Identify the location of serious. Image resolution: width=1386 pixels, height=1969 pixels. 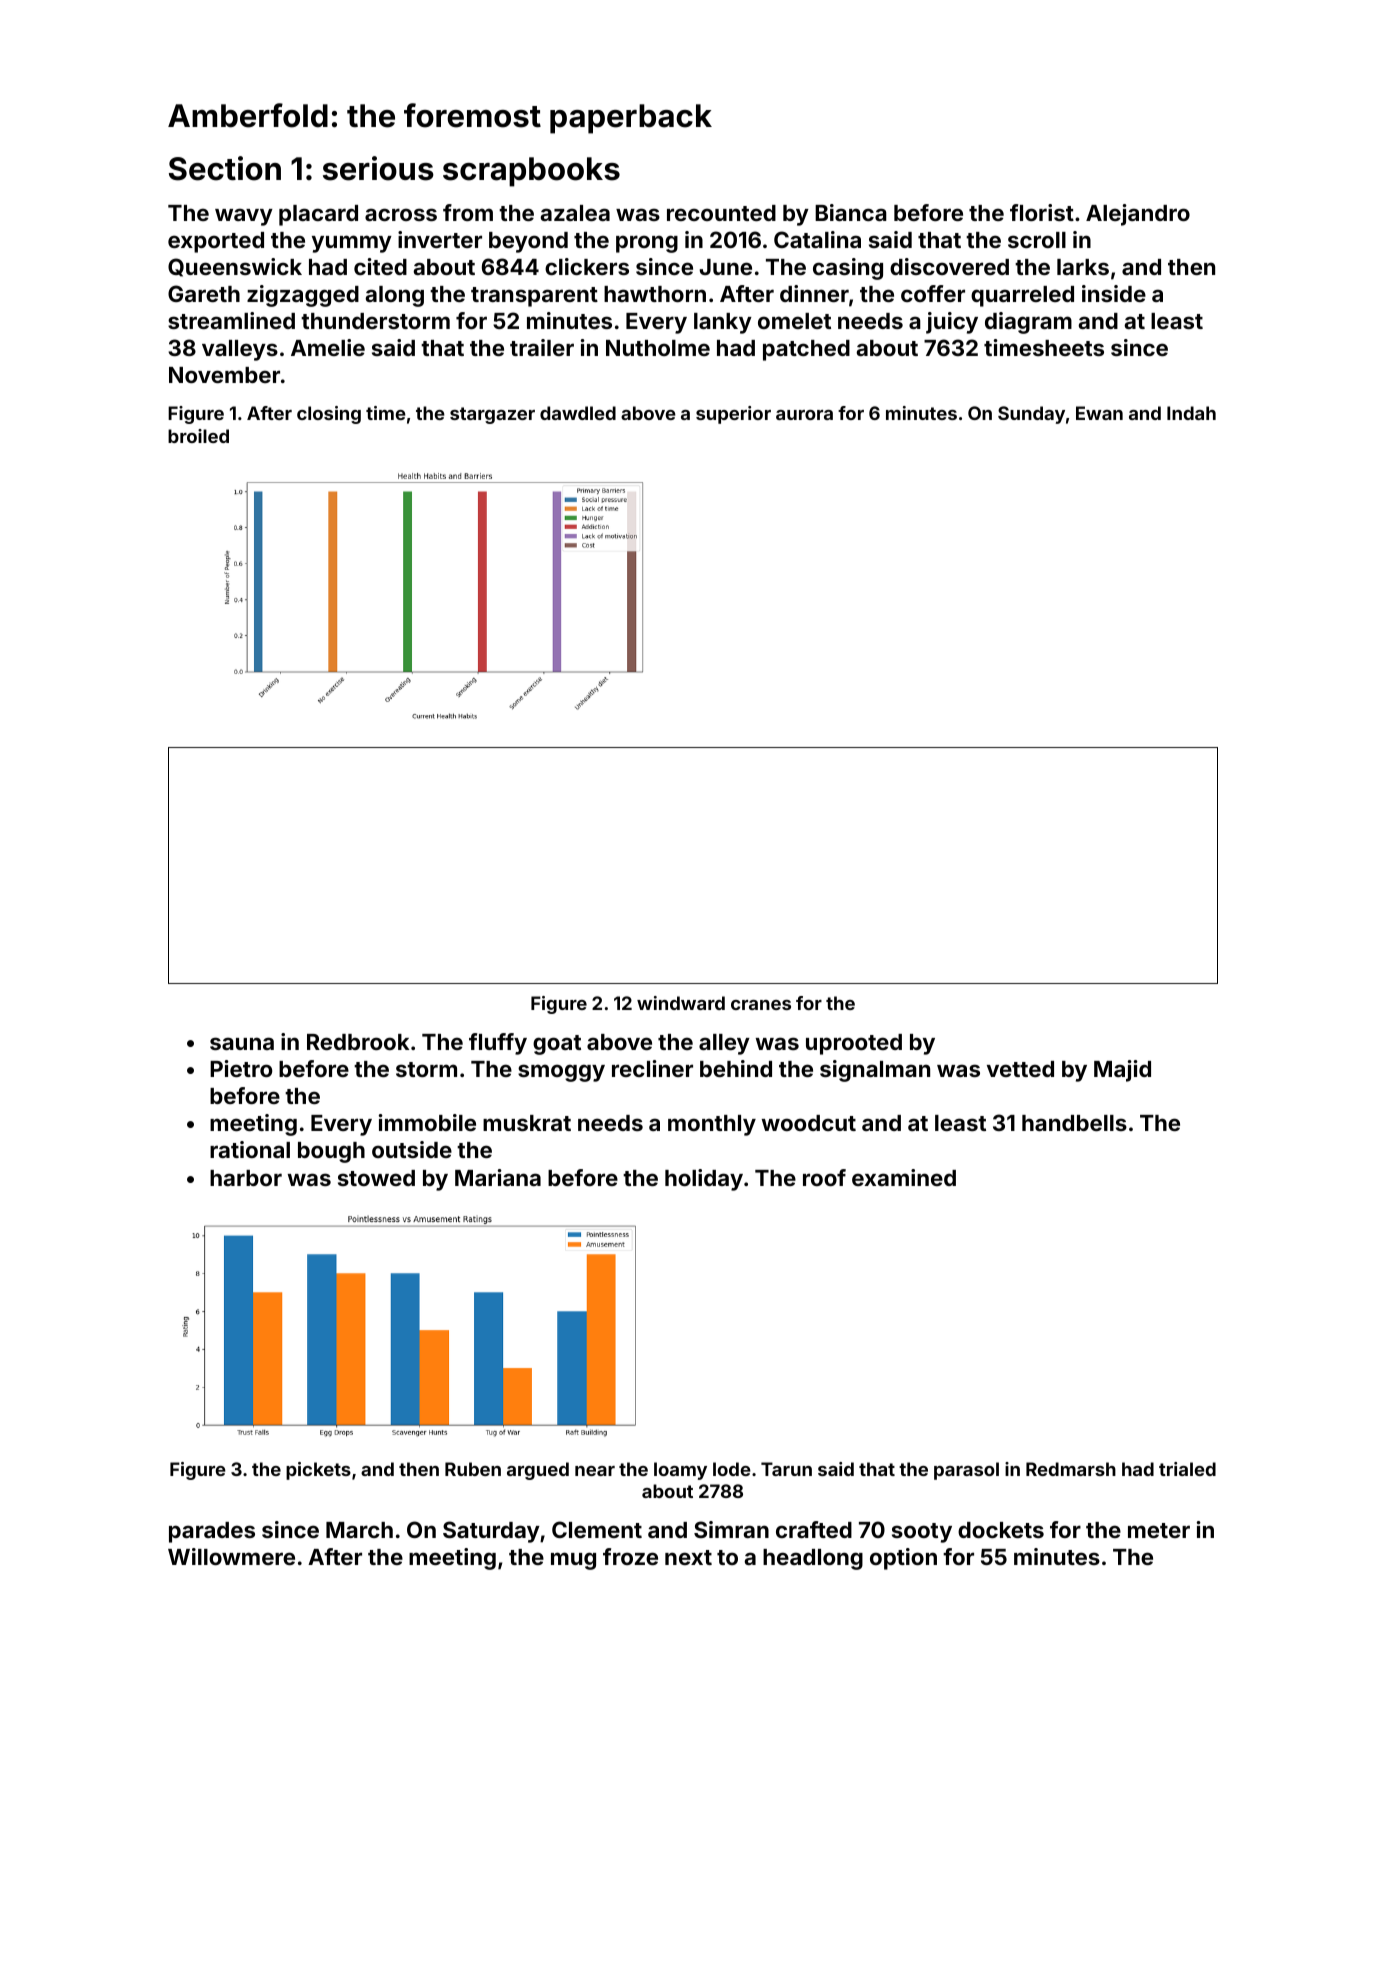
(378, 168).
